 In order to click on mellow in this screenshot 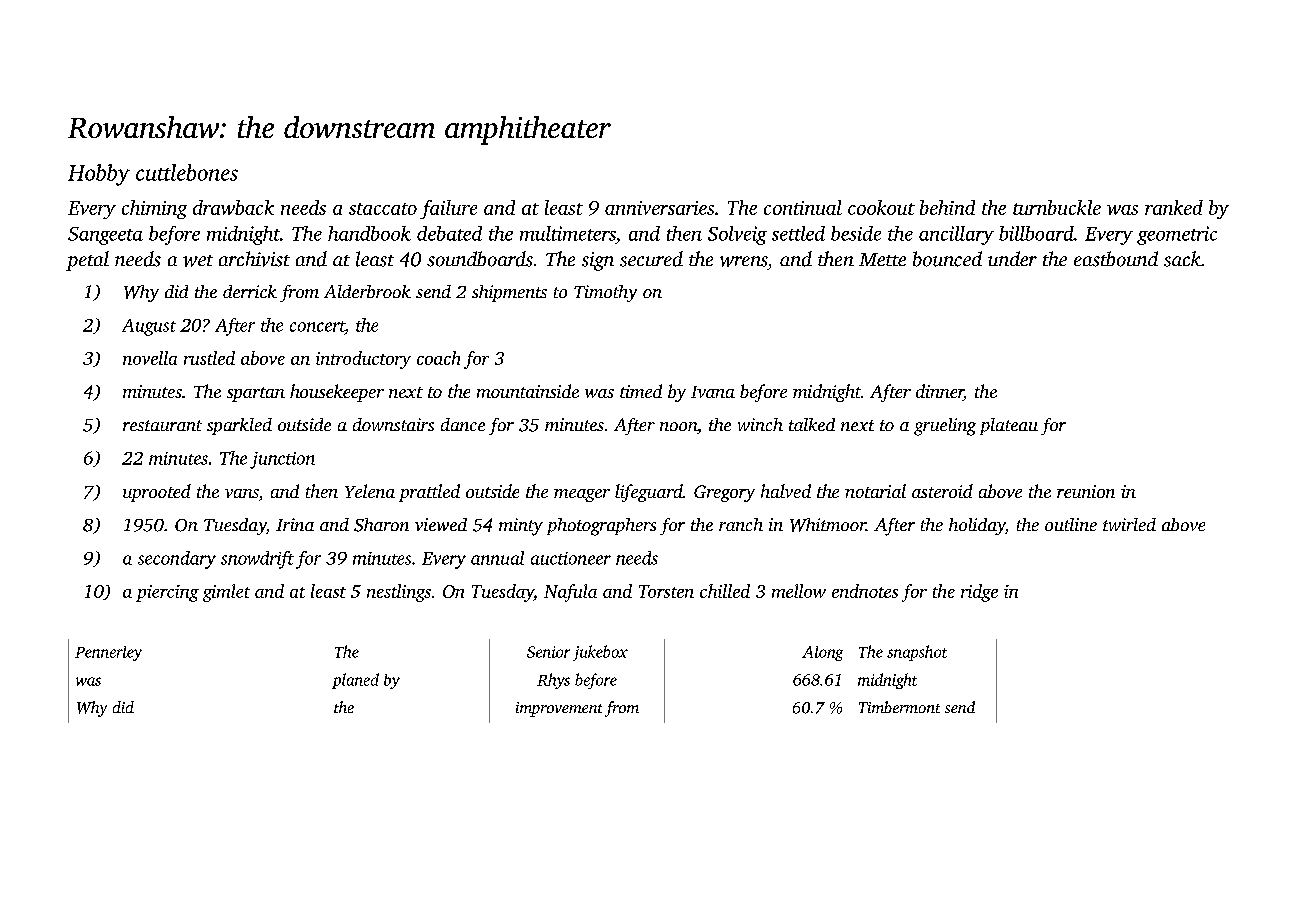, I will do `click(799, 591)`.
